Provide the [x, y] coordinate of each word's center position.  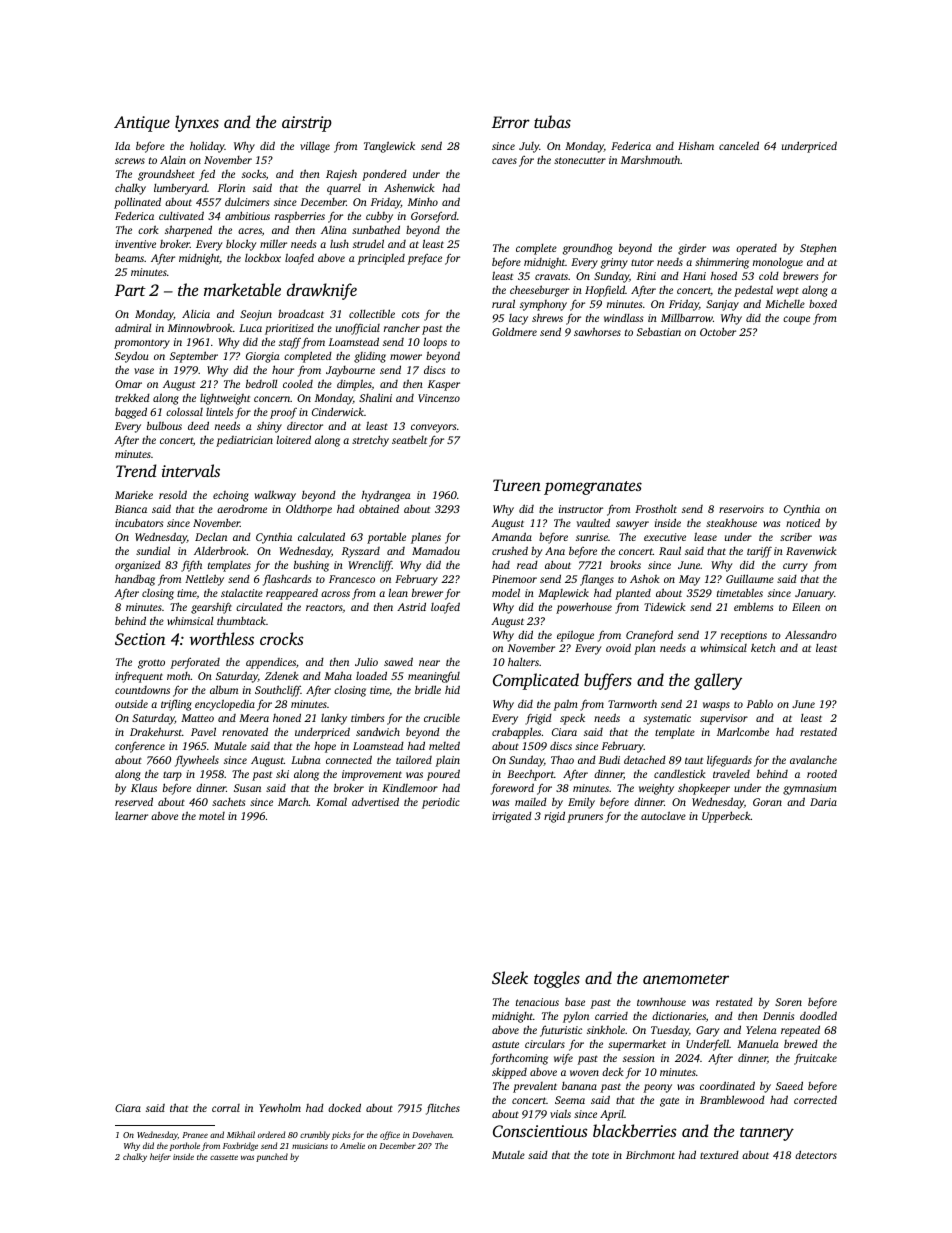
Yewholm [280, 1107]
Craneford [649, 636]
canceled [739, 145]
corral [226, 1108]
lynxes [197, 123]
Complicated [536, 681]
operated [756, 249]
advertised [375, 801]
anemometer [686, 979]
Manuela [758, 1044]
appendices [271, 663]
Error [511, 122]
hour [283, 369]
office [390, 1135]
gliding [370, 357]
